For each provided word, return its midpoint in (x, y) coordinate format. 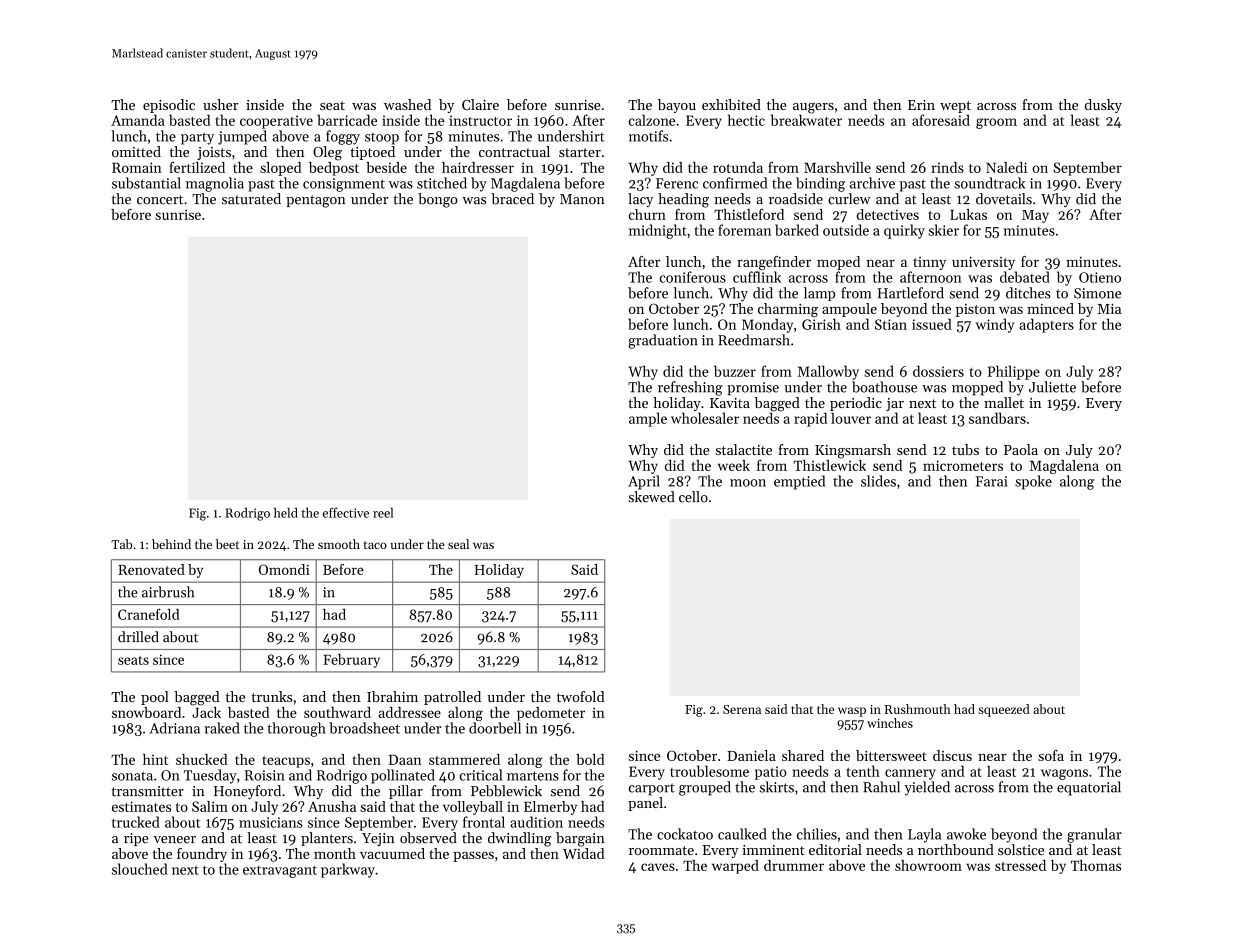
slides (878, 481)
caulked (742, 834)
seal (458, 544)
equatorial (1089, 788)
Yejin (378, 839)
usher (221, 104)
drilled (138, 637)
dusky (1103, 106)
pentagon (315, 201)
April (644, 482)
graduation (663, 341)
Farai (991, 481)
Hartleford (911, 293)
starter (580, 152)
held (286, 513)
